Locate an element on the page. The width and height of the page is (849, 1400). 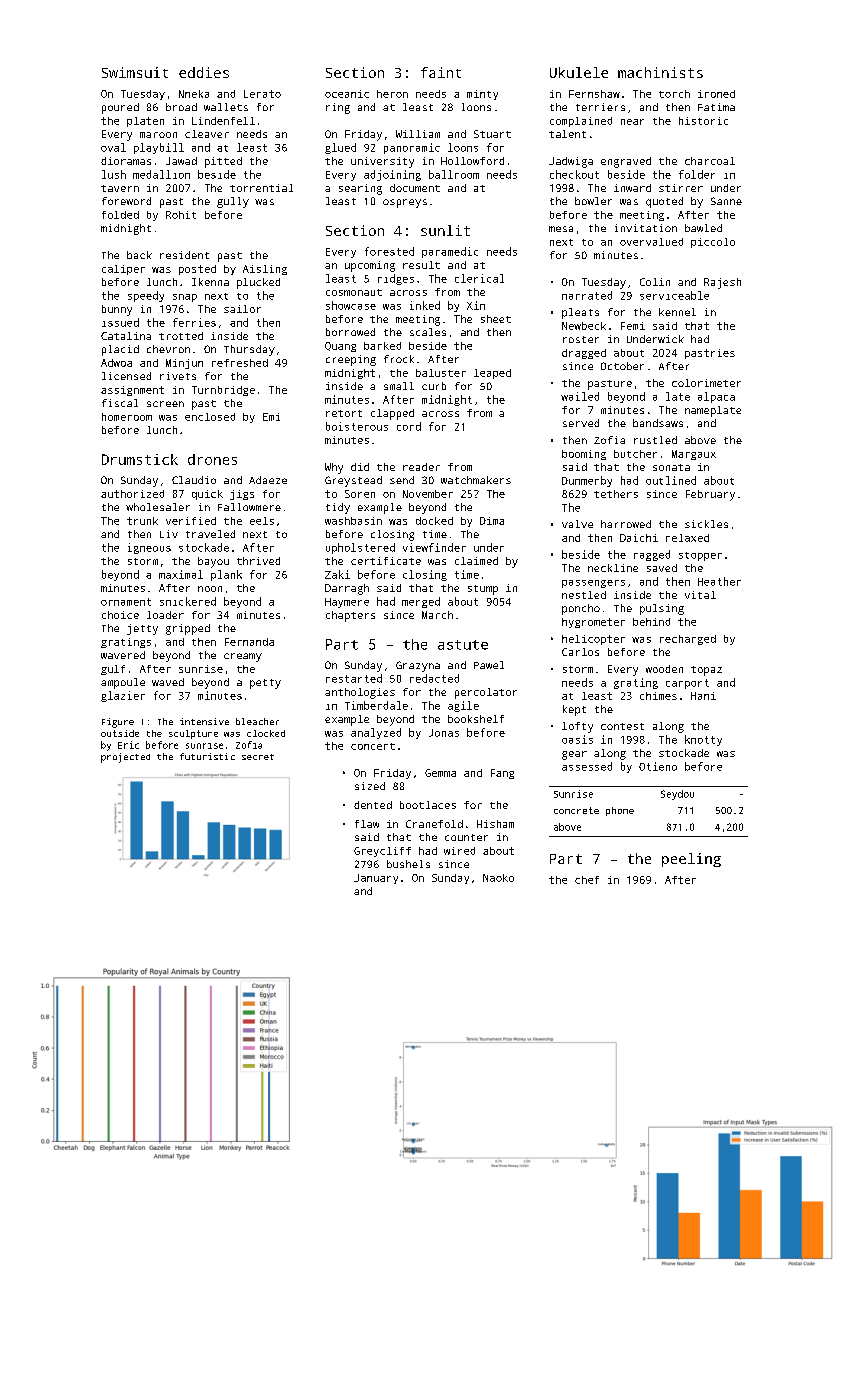
outlined is located at coordinates (671, 480).
